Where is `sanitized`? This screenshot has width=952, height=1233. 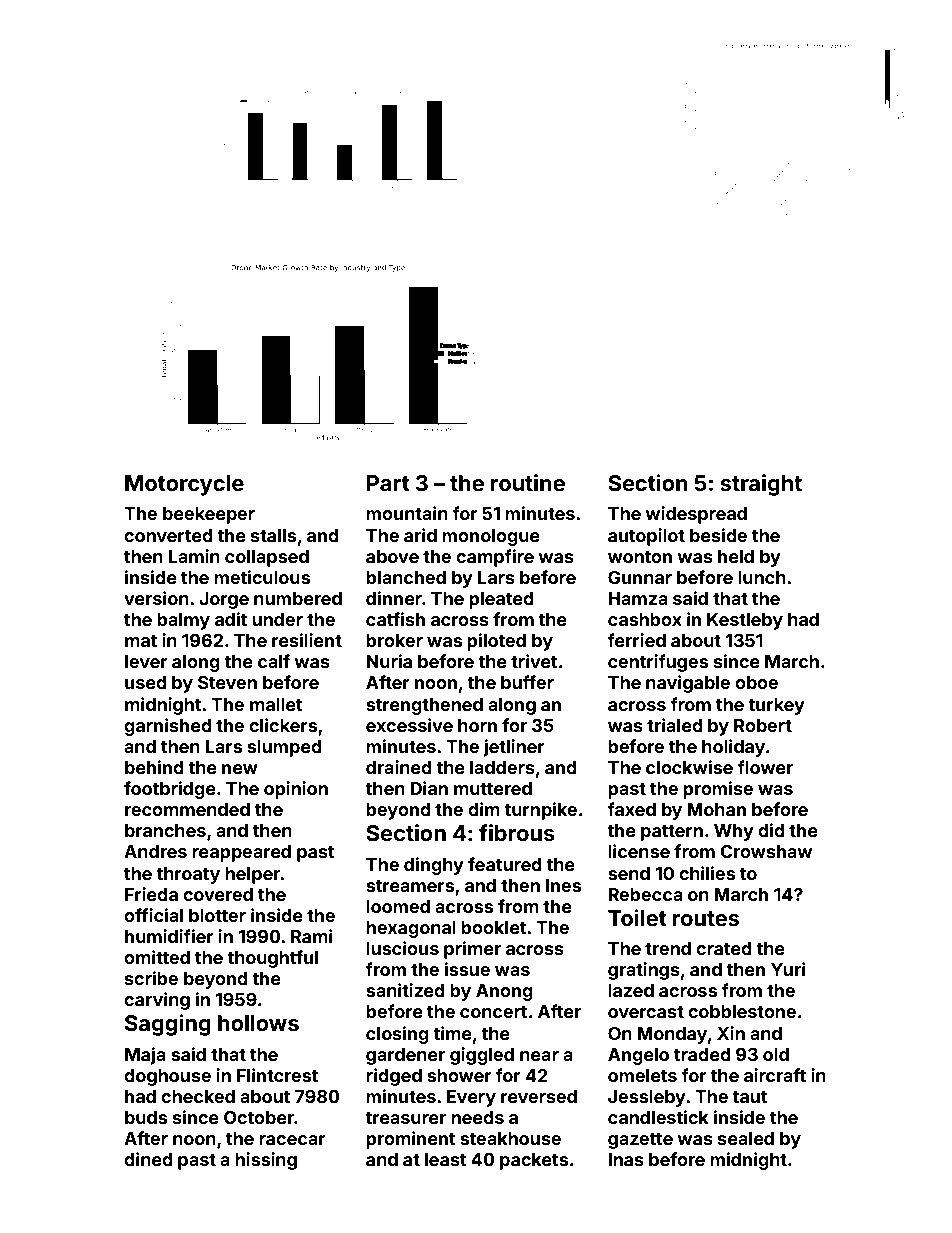 sanitized is located at coordinates (405, 990).
